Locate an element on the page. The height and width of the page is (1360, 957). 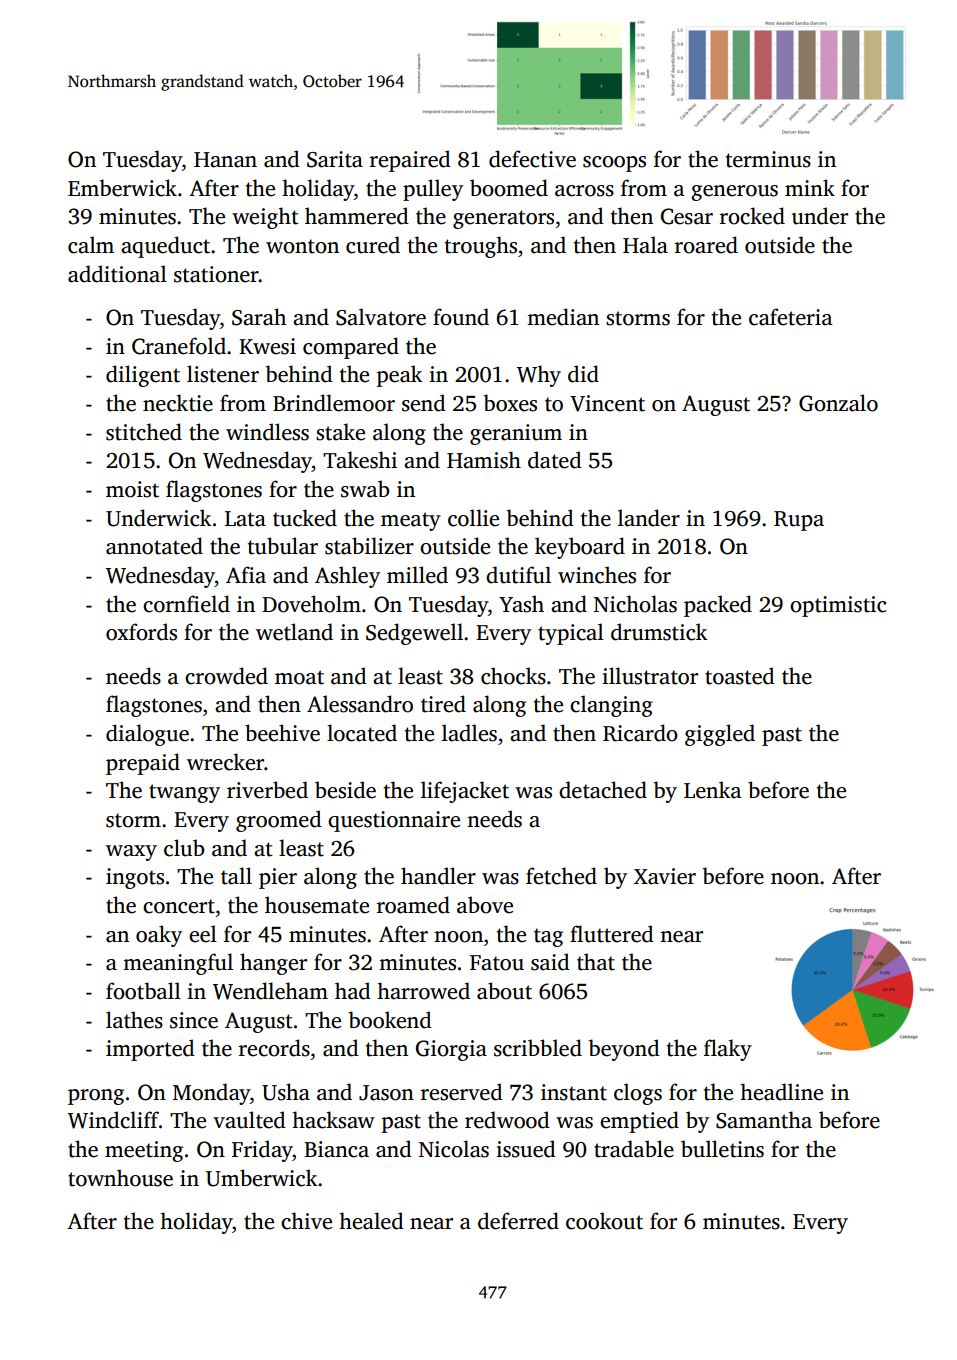
hammered is located at coordinates (357, 216).
